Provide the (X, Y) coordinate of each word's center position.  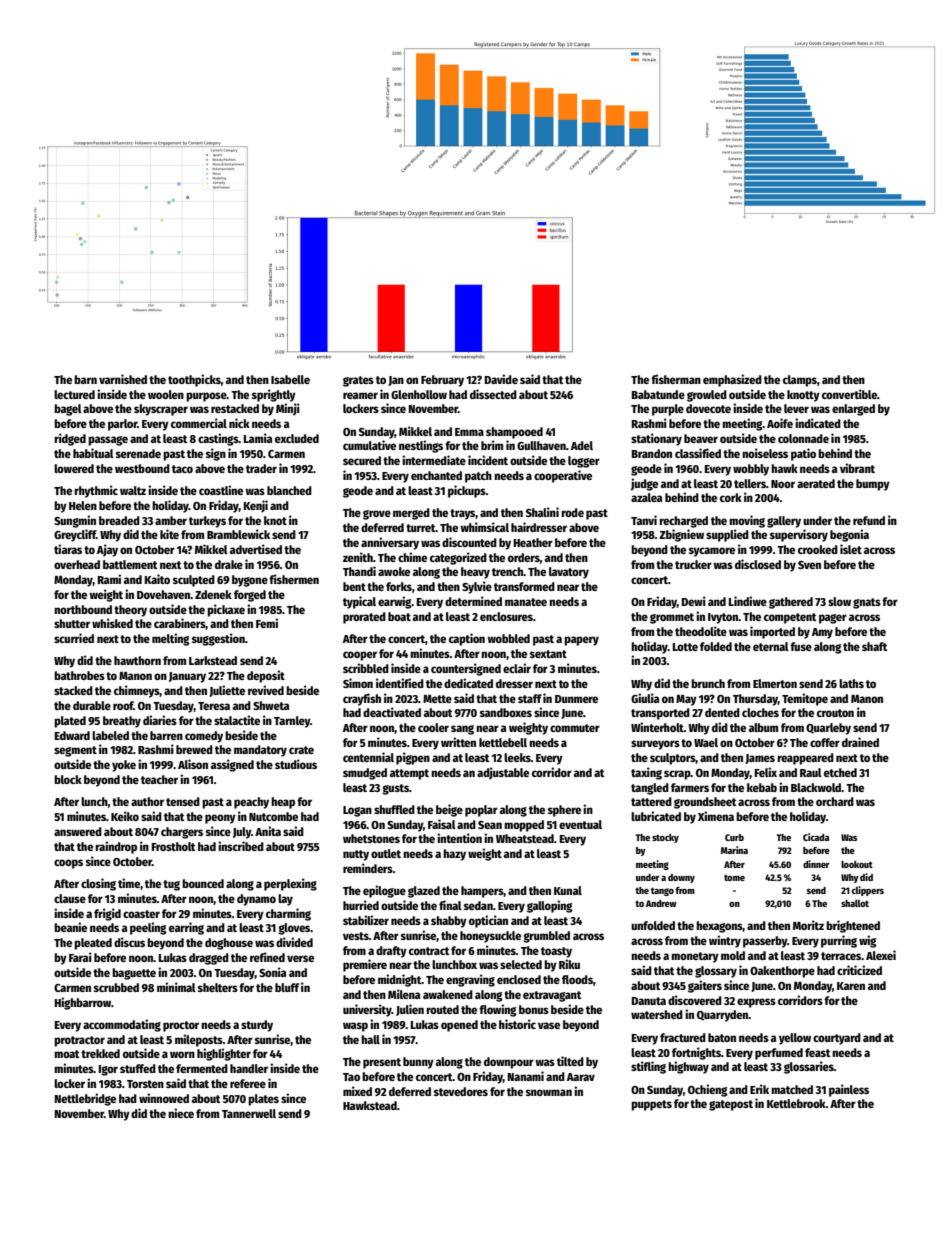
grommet (672, 618)
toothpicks (194, 380)
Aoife (780, 423)
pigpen (413, 758)
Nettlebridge (85, 1099)
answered (78, 831)
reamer (360, 395)
